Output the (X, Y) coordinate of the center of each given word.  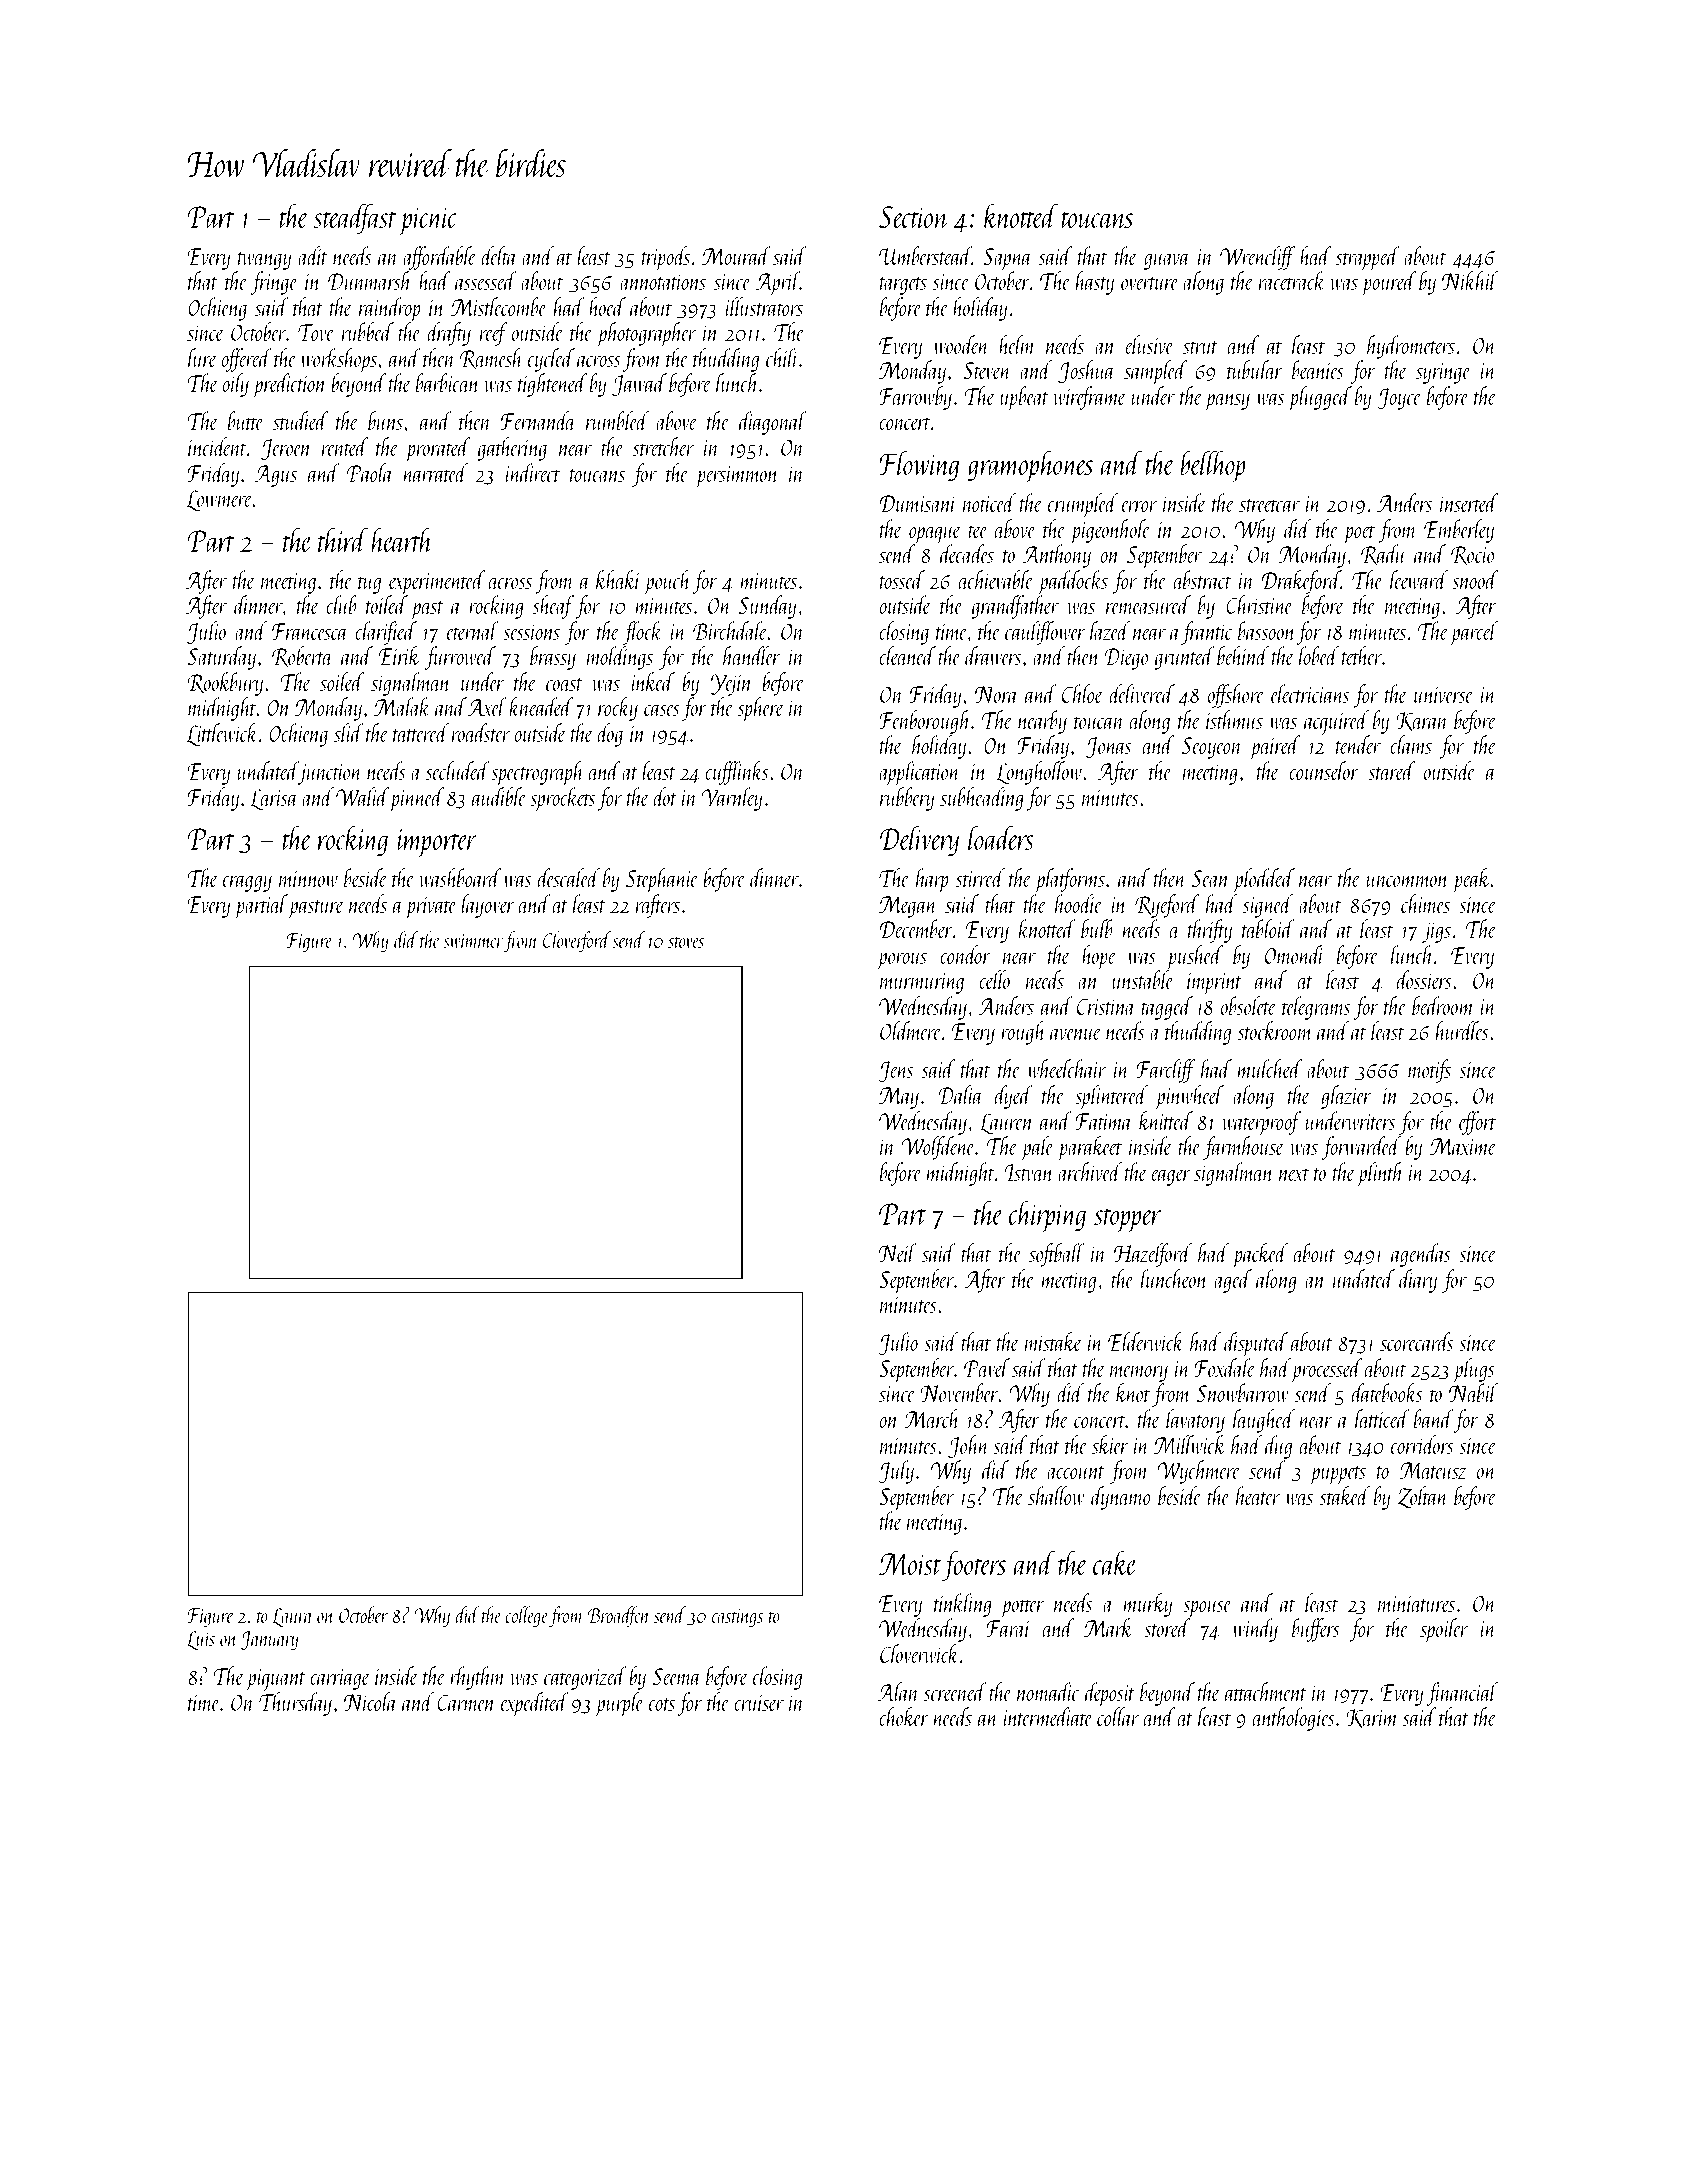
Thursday (295, 1704)
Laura (292, 1617)
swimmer (473, 941)
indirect (532, 472)
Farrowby (915, 398)
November (959, 1392)
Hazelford (1153, 1255)
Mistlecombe (499, 306)
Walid (363, 796)
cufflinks (737, 773)
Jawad (639, 385)
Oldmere (911, 1030)
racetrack (1292, 280)
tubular (1255, 369)
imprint (1214, 983)
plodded (1264, 880)
